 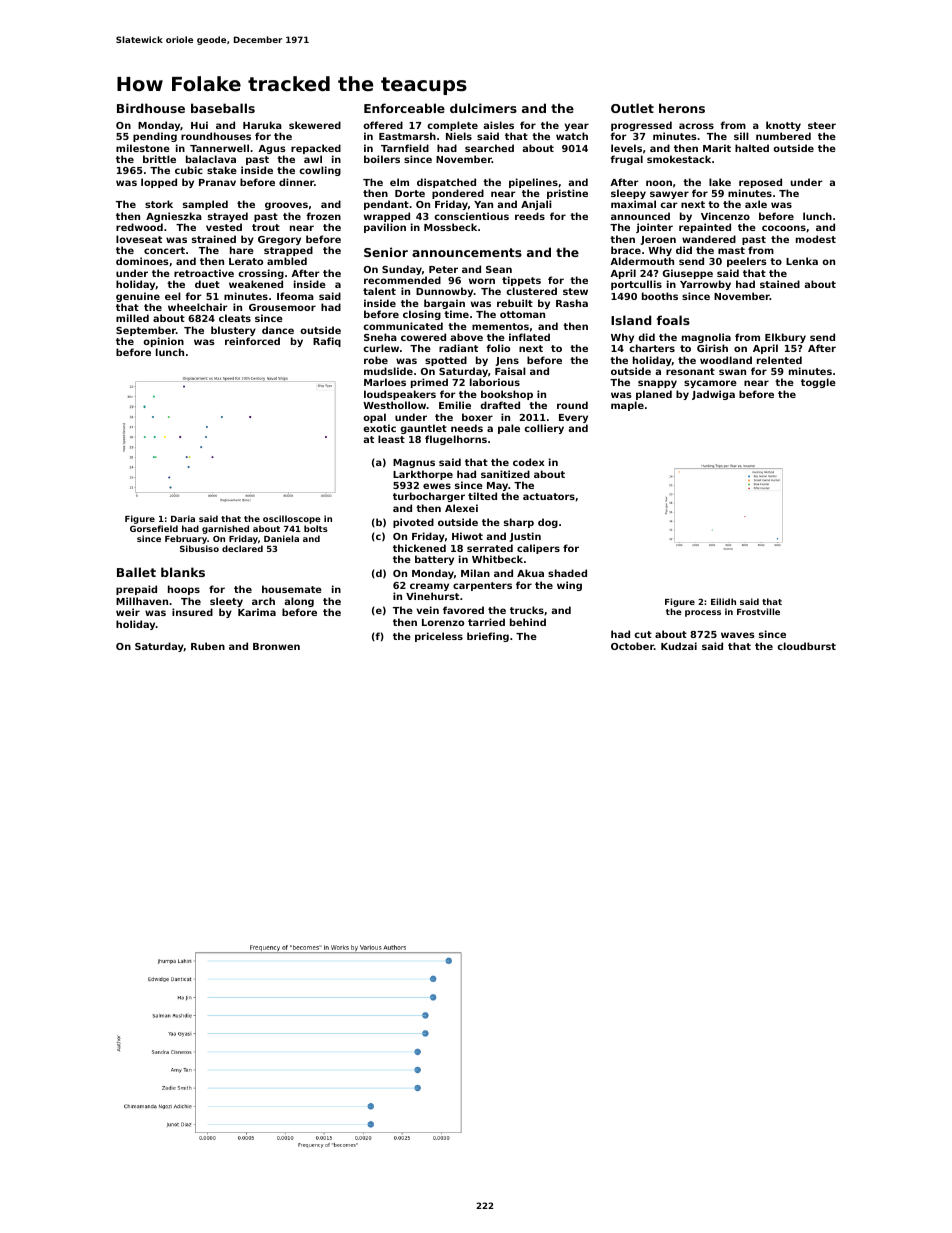 I want to click on complete, so click(x=452, y=126).
